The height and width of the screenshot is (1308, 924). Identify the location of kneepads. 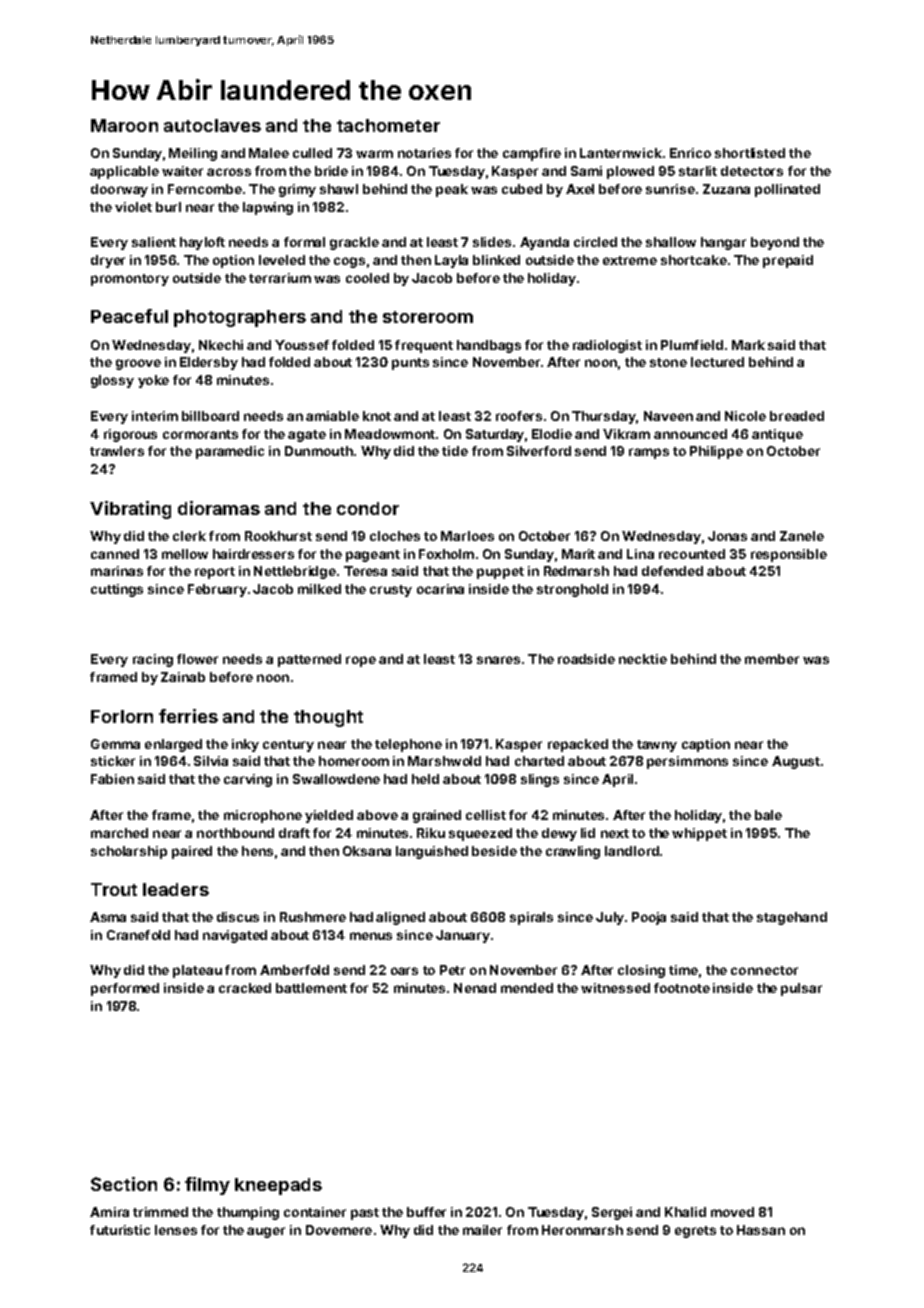
(278, 1186).
